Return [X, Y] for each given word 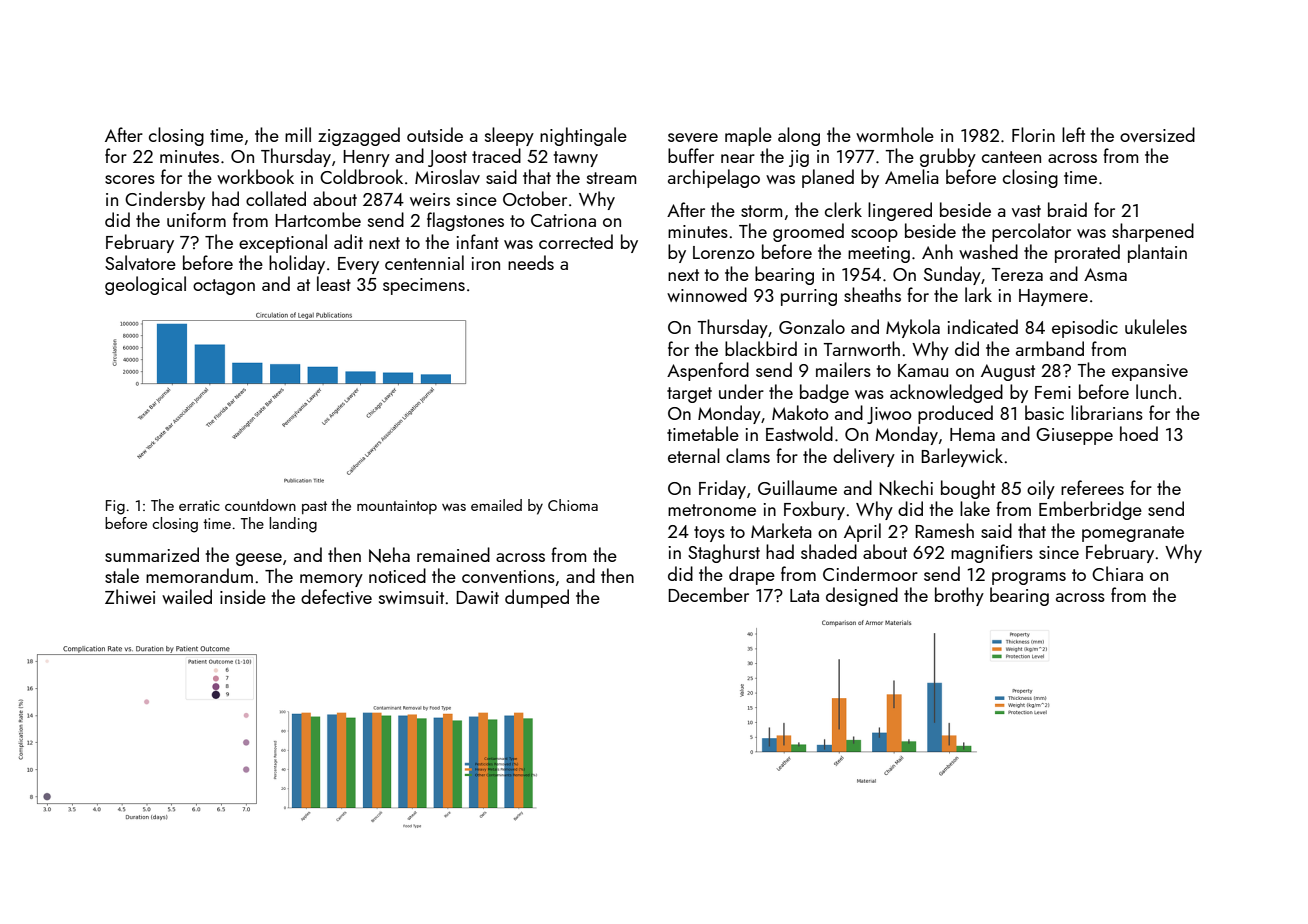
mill [298, 134]
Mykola [913, 328]
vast [1026, 211]
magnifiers [992, 553]
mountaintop [397, 507]
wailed [187, 596]
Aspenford [708, 371]
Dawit [477, 597]
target [689, 395]
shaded [829, 551]
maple [748, 136]
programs [1029, 578]
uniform [196, 219]
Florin [1033, 134]
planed [828, 178]
